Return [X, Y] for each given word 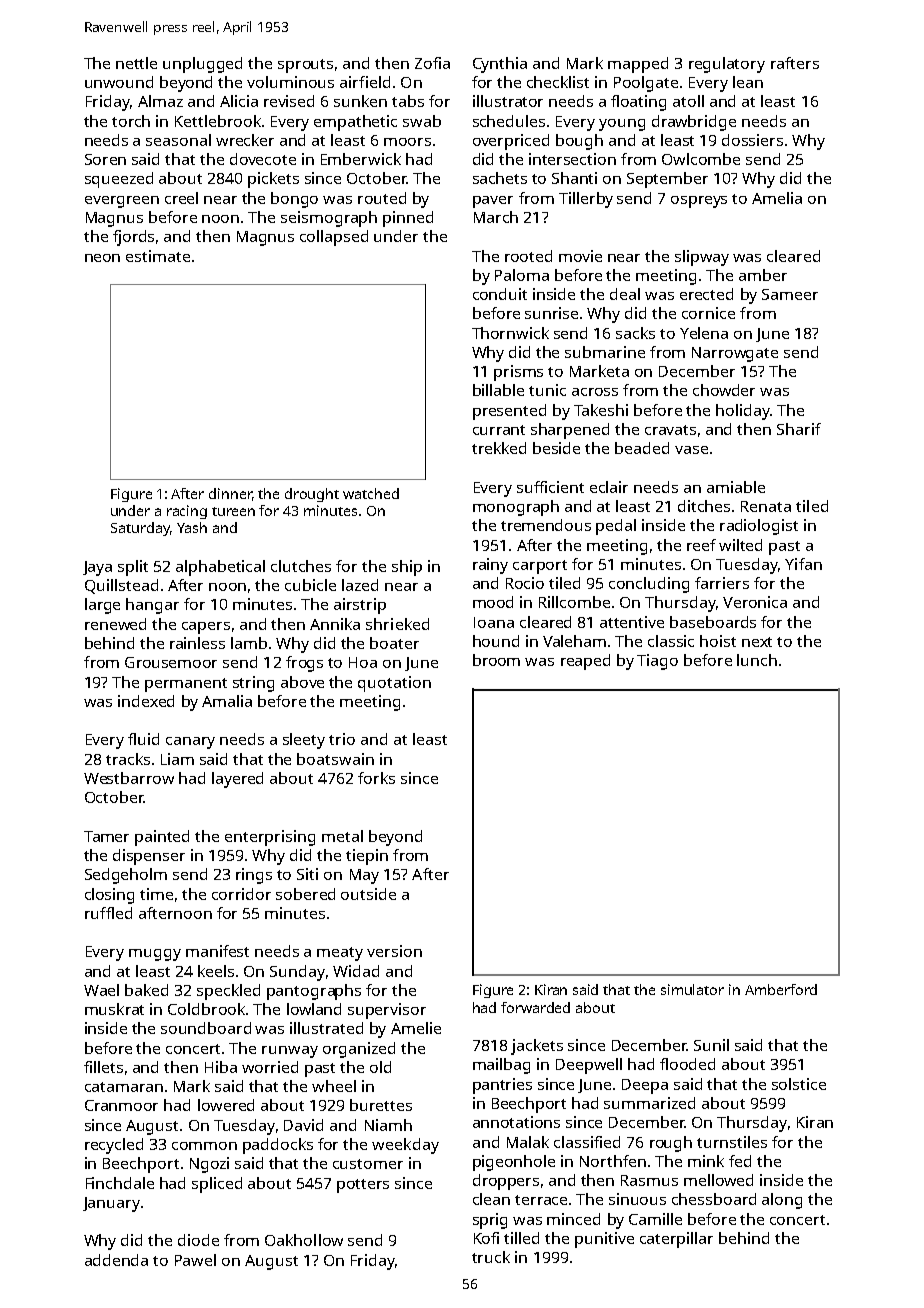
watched [371, 493]
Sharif [799, 429]
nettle [136, 63]
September [667, 180]
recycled [114, 1146]
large [102, 606]
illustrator [508, 101]
